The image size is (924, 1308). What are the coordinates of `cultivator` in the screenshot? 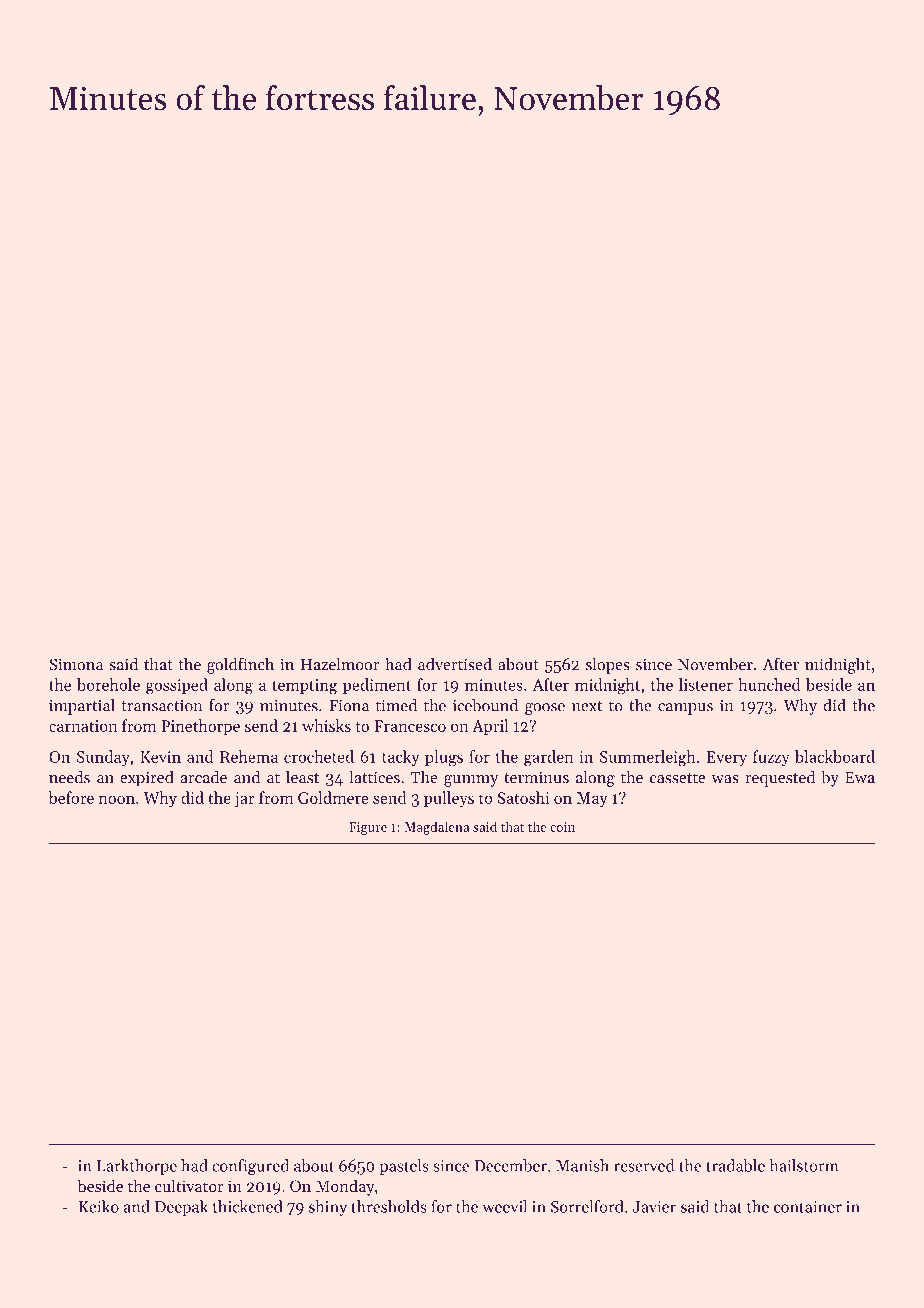 It's located at (189, 1185).
